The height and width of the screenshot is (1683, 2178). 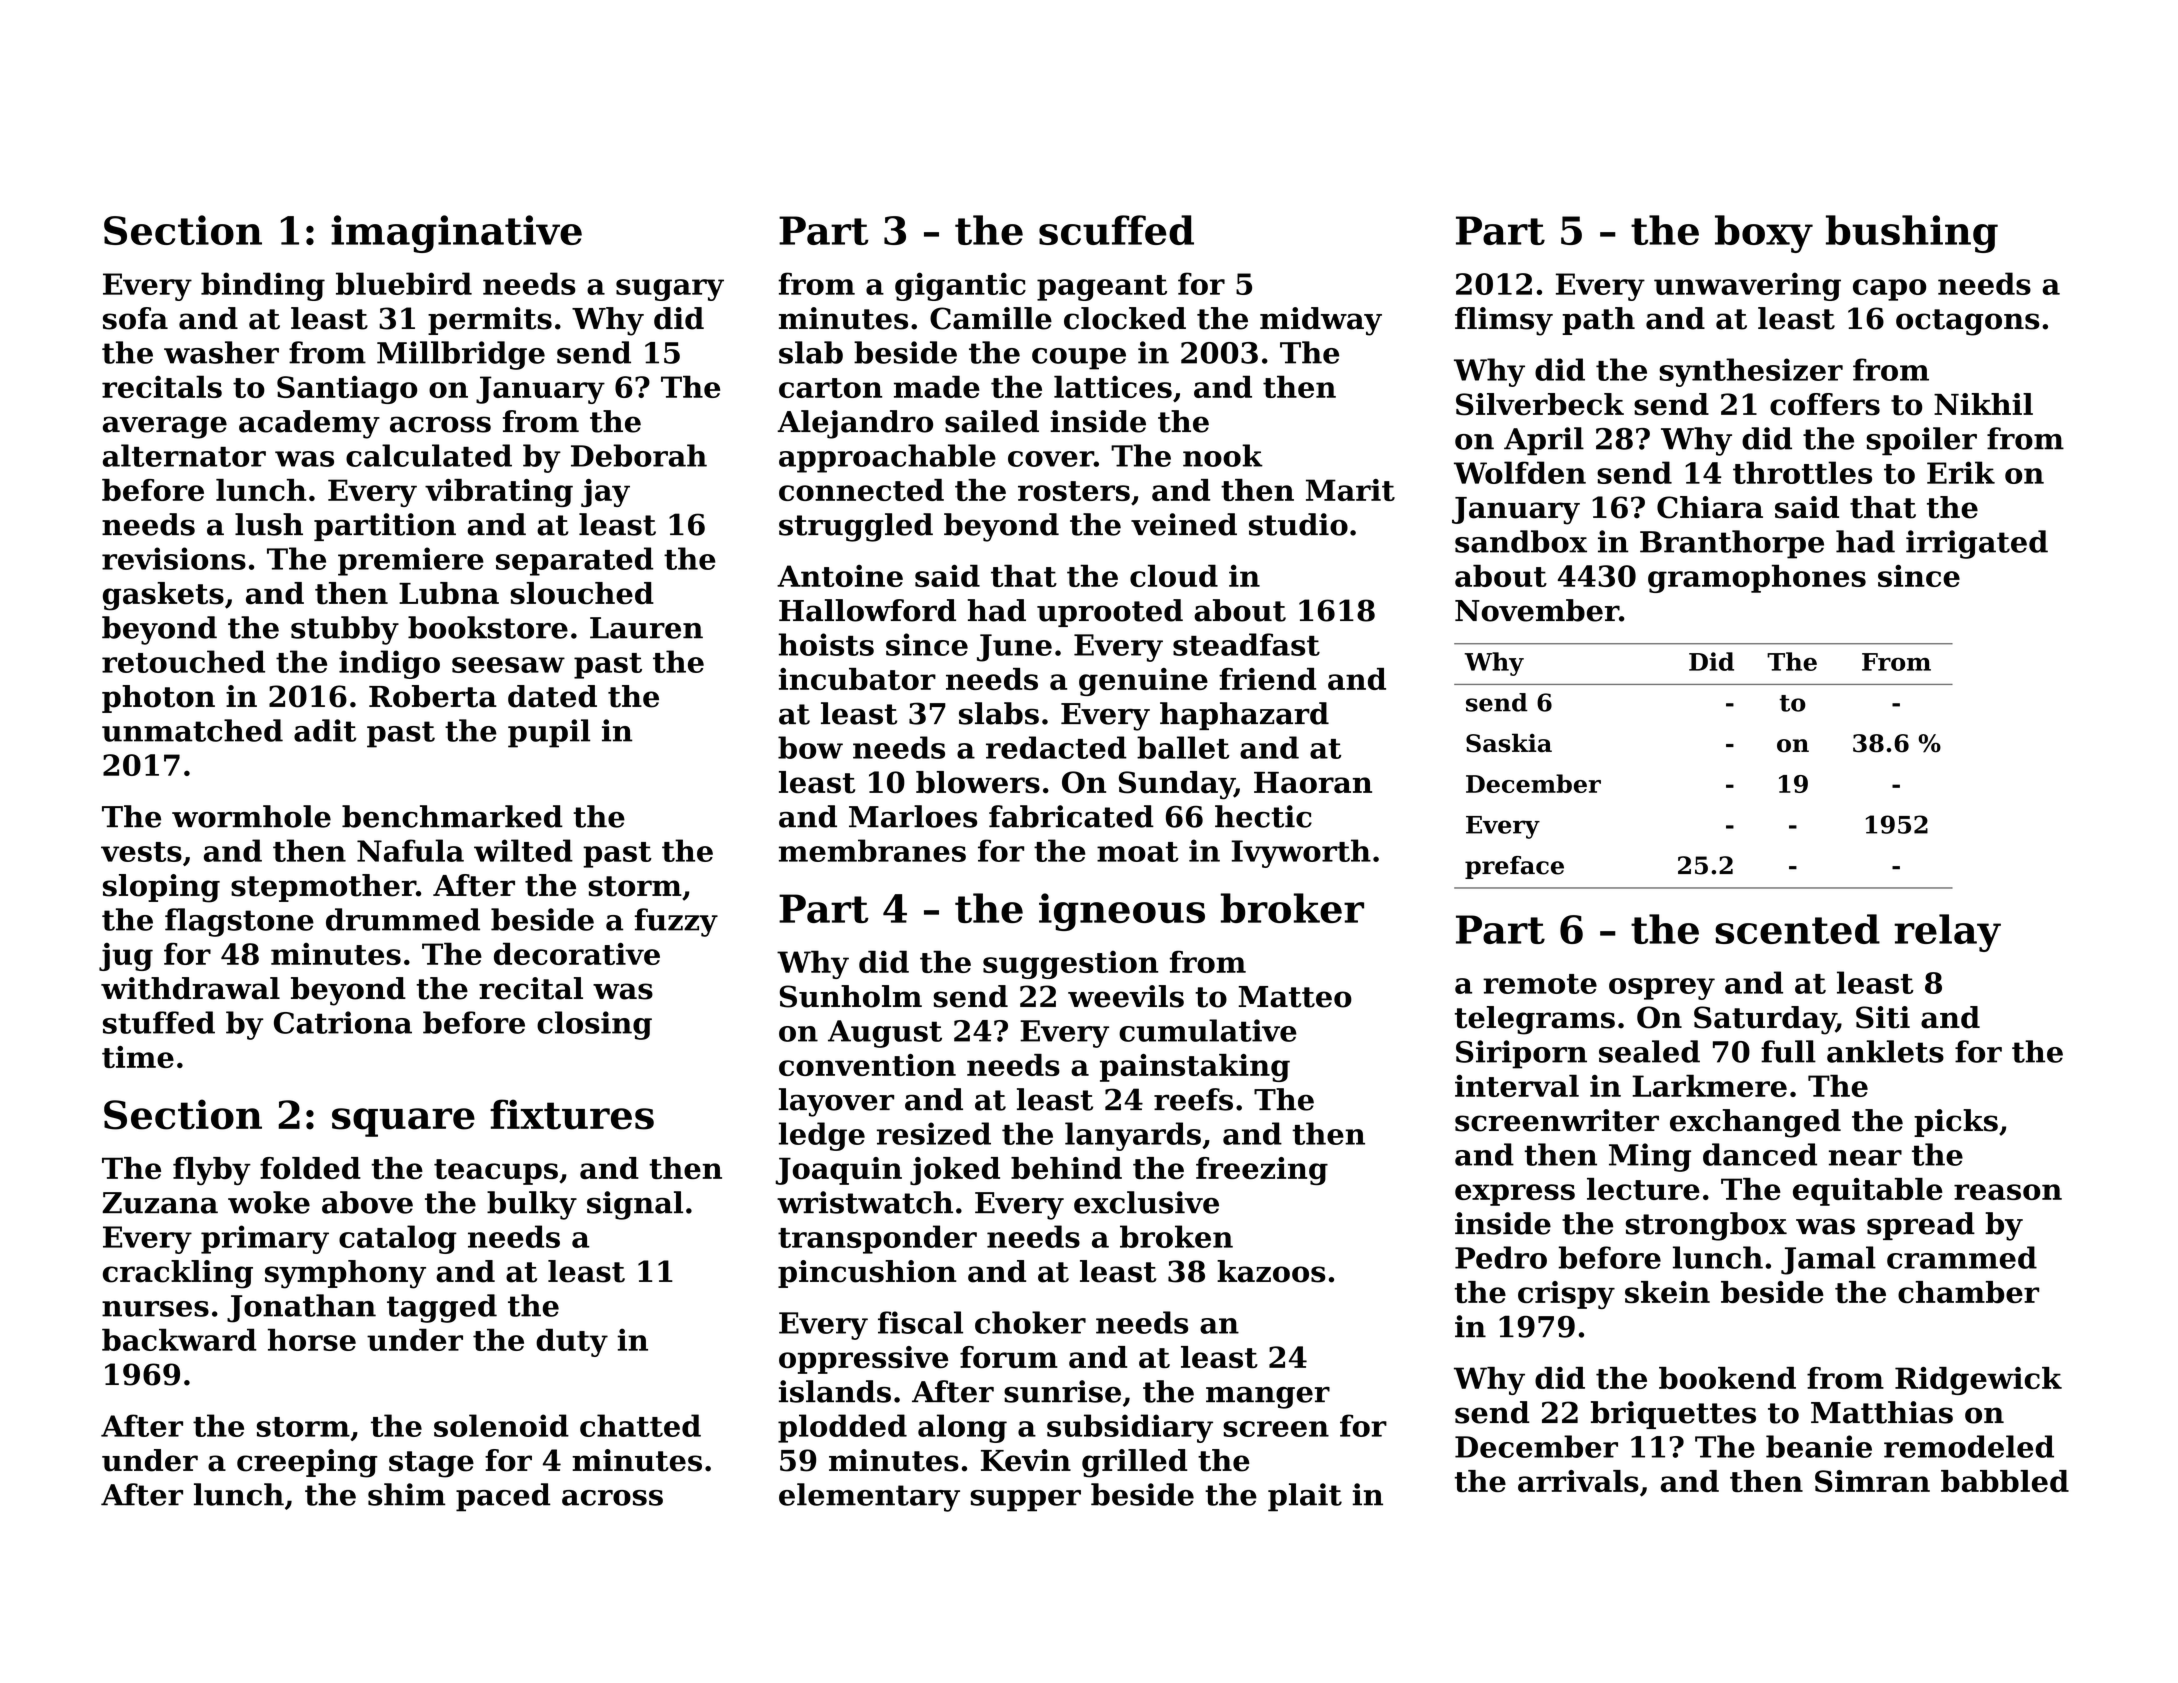 I want to click on plait, so click(x=1305, y=1497).
